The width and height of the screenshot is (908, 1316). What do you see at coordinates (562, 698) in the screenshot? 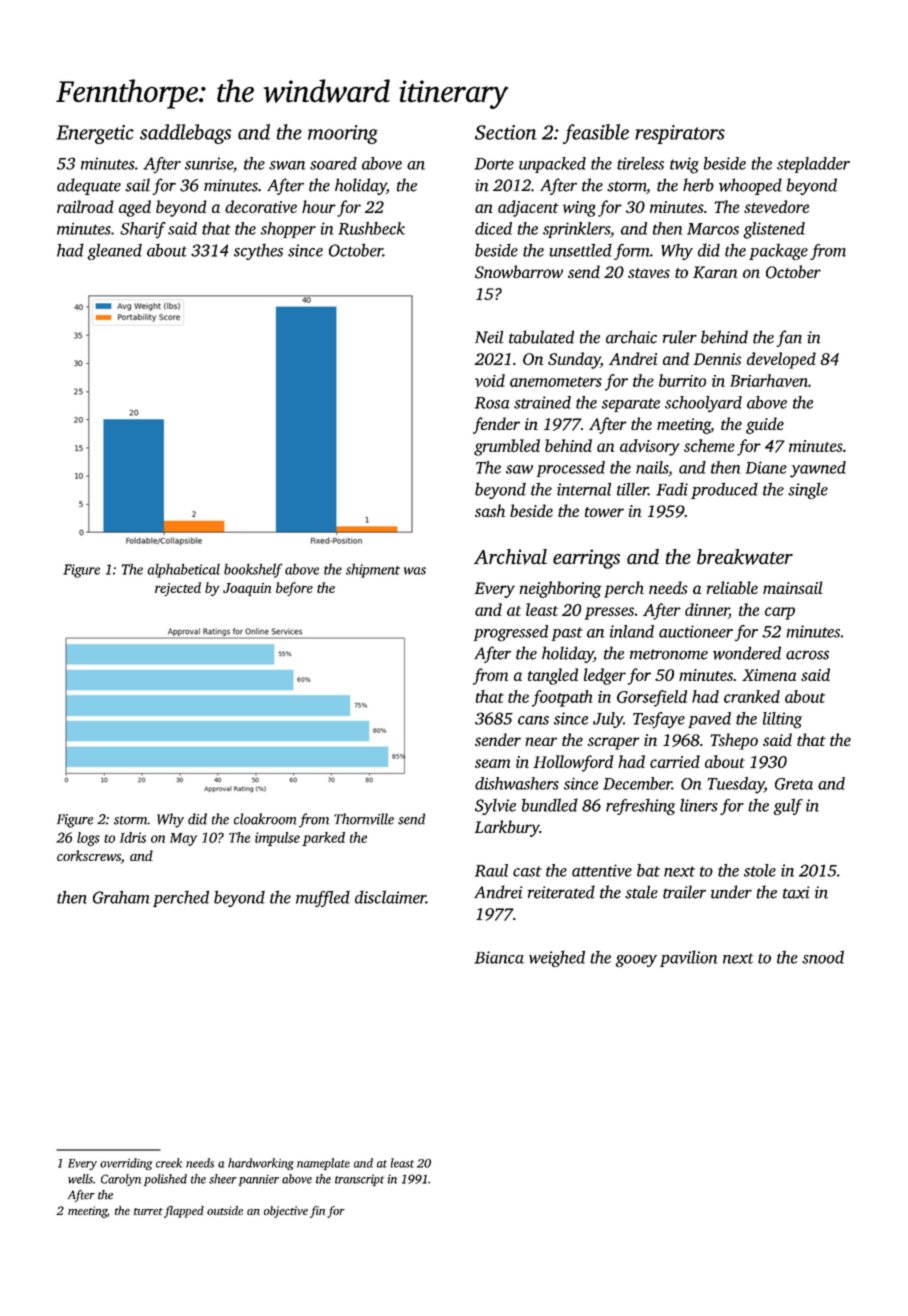
I see `footpath` at bounding box center [562, 698].
